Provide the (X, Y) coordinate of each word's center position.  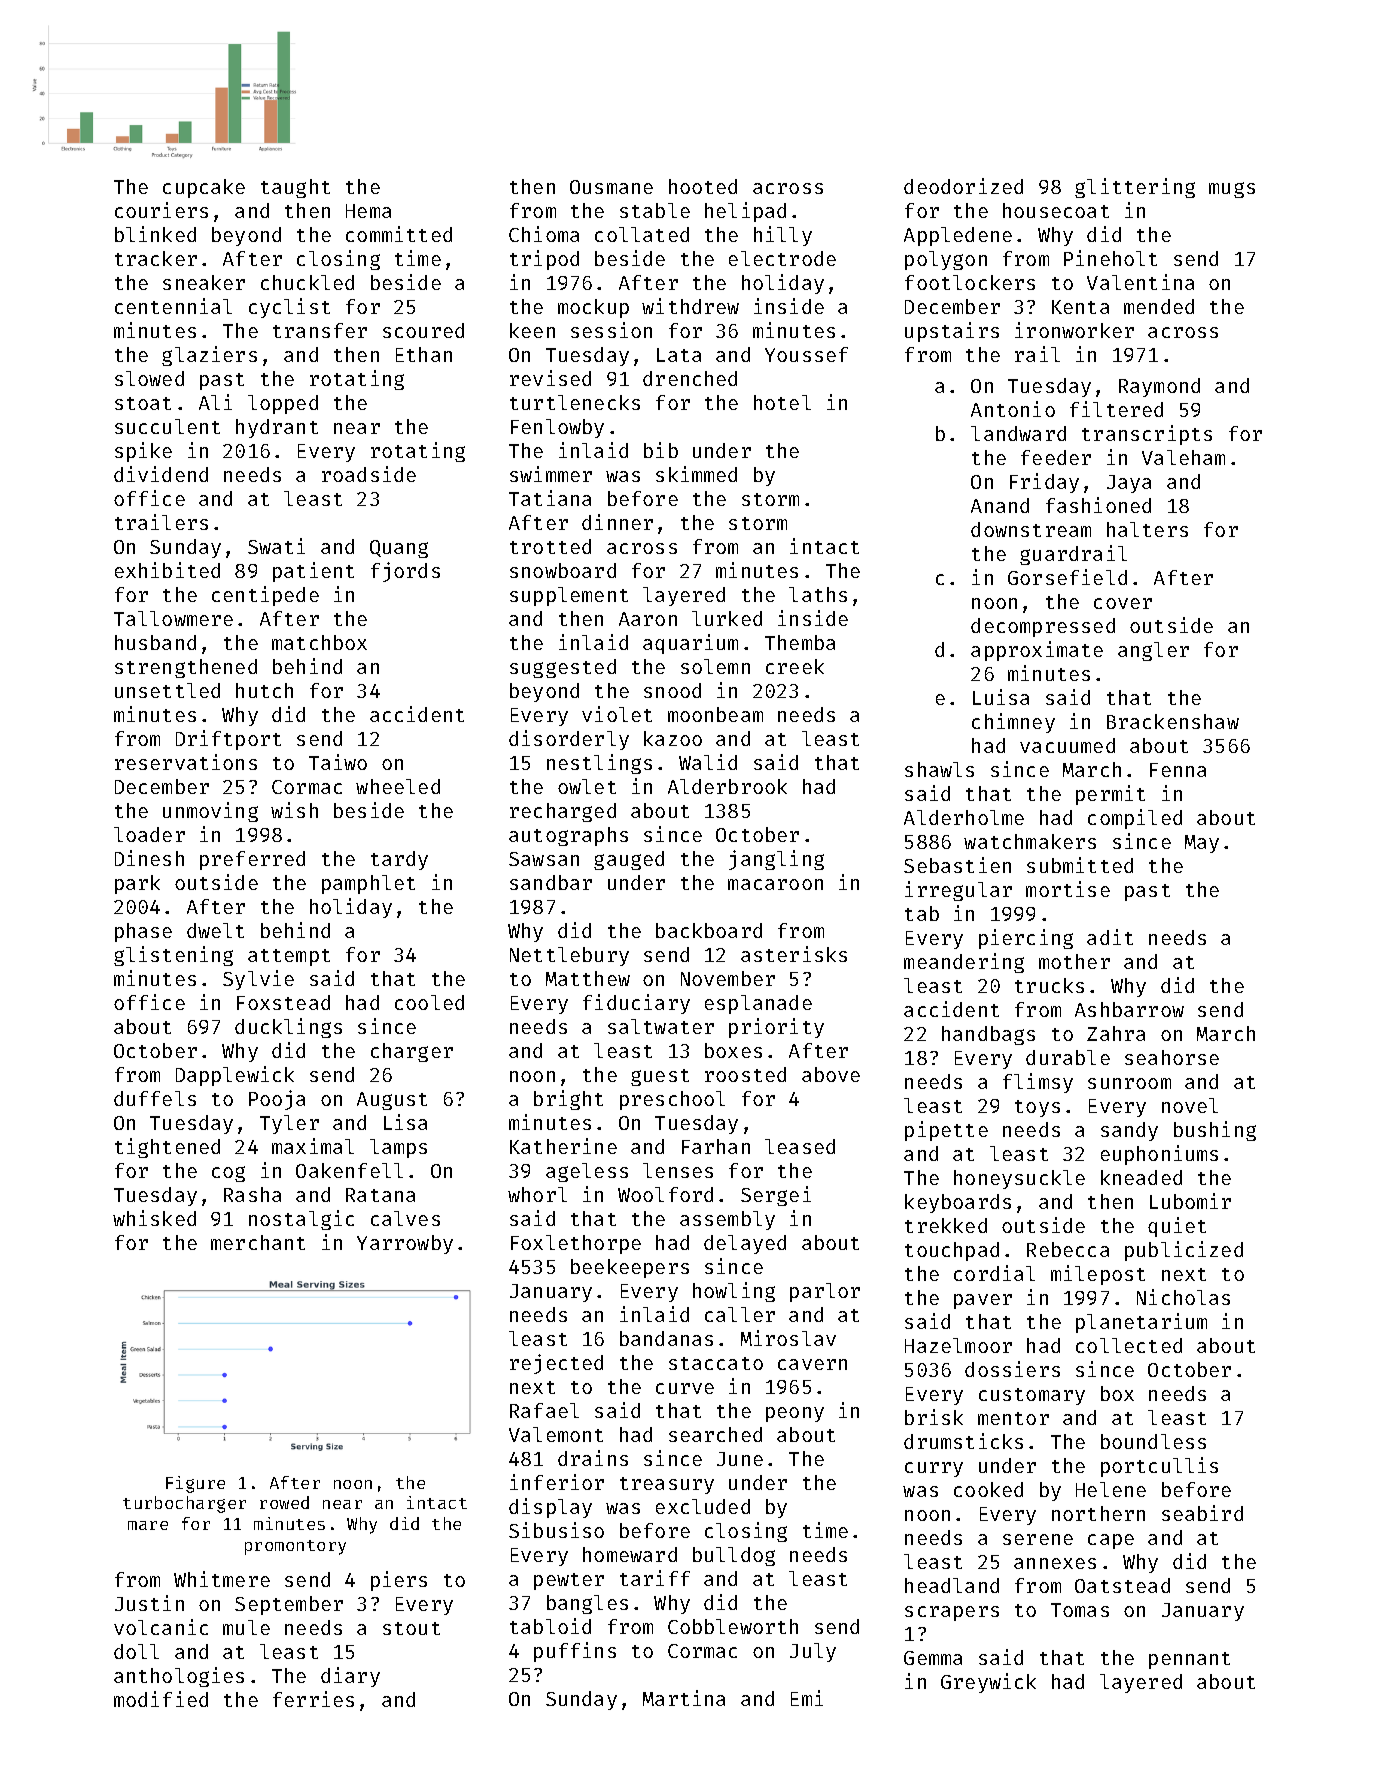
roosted (745, 1074)
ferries (313, 1699)
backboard (709, 930)
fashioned (1098, 505)
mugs (1232, 190)
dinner (617, 522)
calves (405, 1218)
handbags (988, 1035)
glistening (173, 956)
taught (295, 188)
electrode (782, 258)
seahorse (1172, 1057)
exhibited (167, 570)
